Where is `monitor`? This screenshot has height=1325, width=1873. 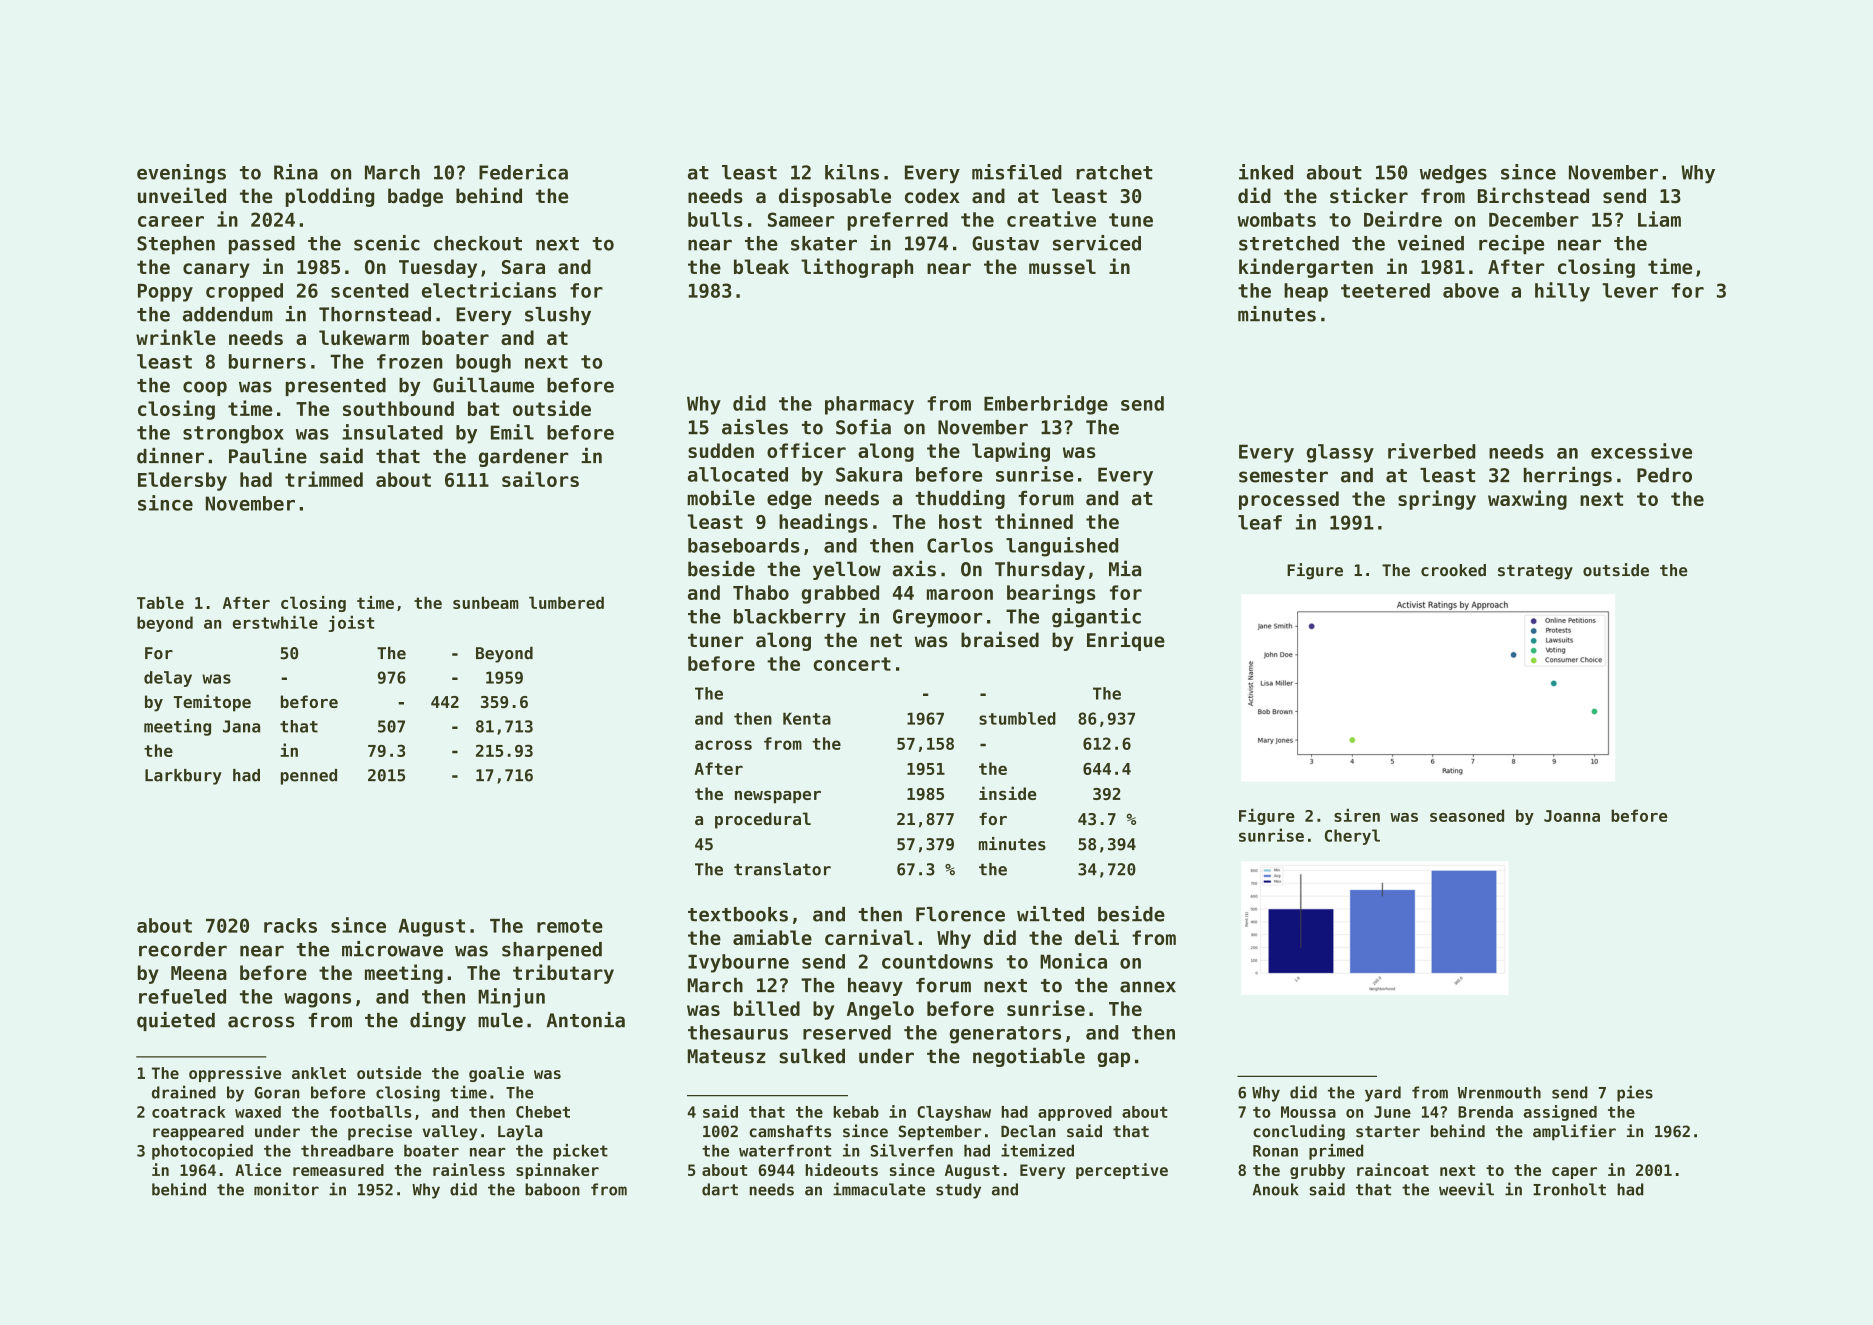
monitor is located at coordinates (286, 1189).
